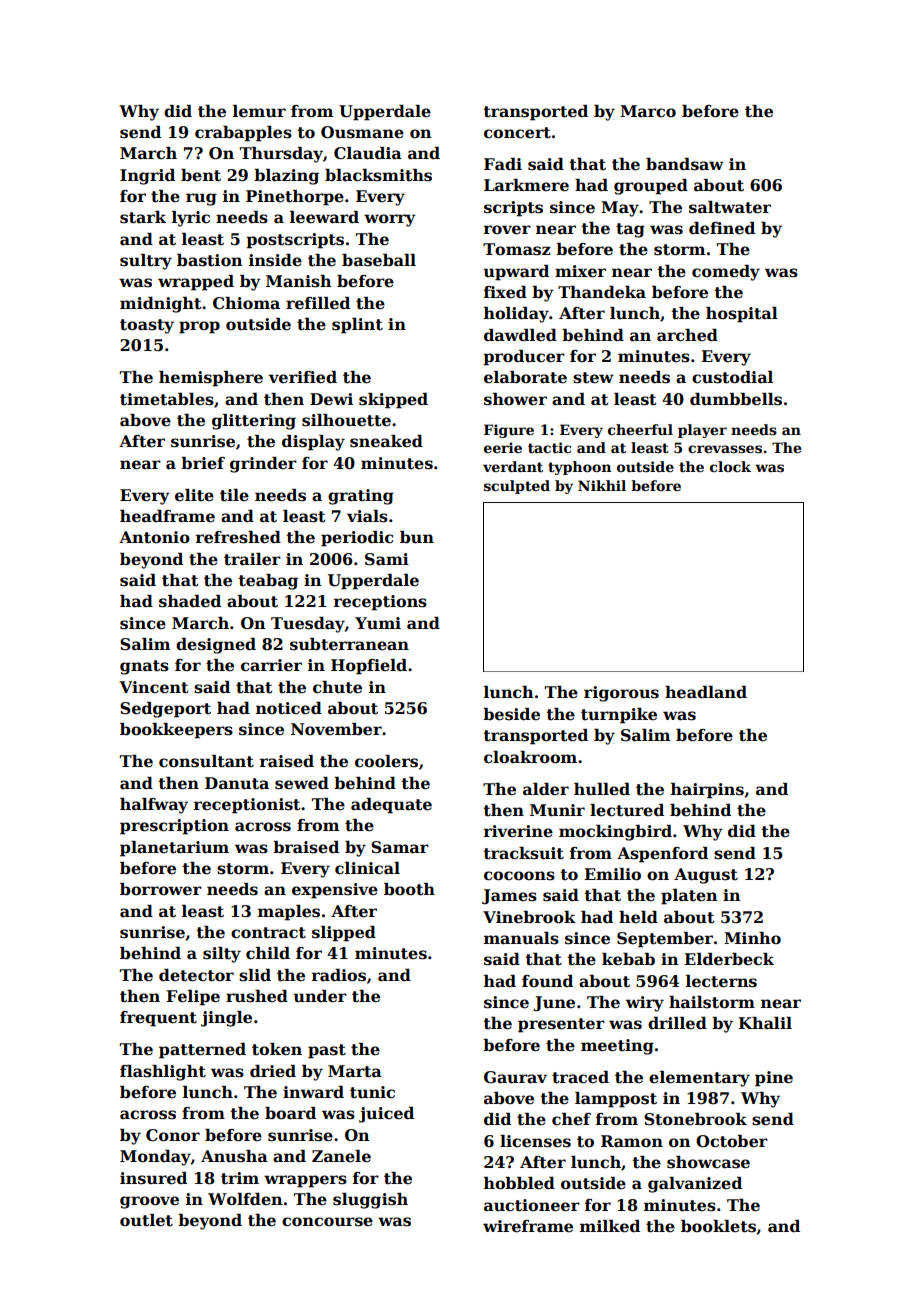 The width and height of the image is (924, 1308). What do you see at coordinates (144, 667) in the image?
I see `gnats` at bounding box center [144, 667].
